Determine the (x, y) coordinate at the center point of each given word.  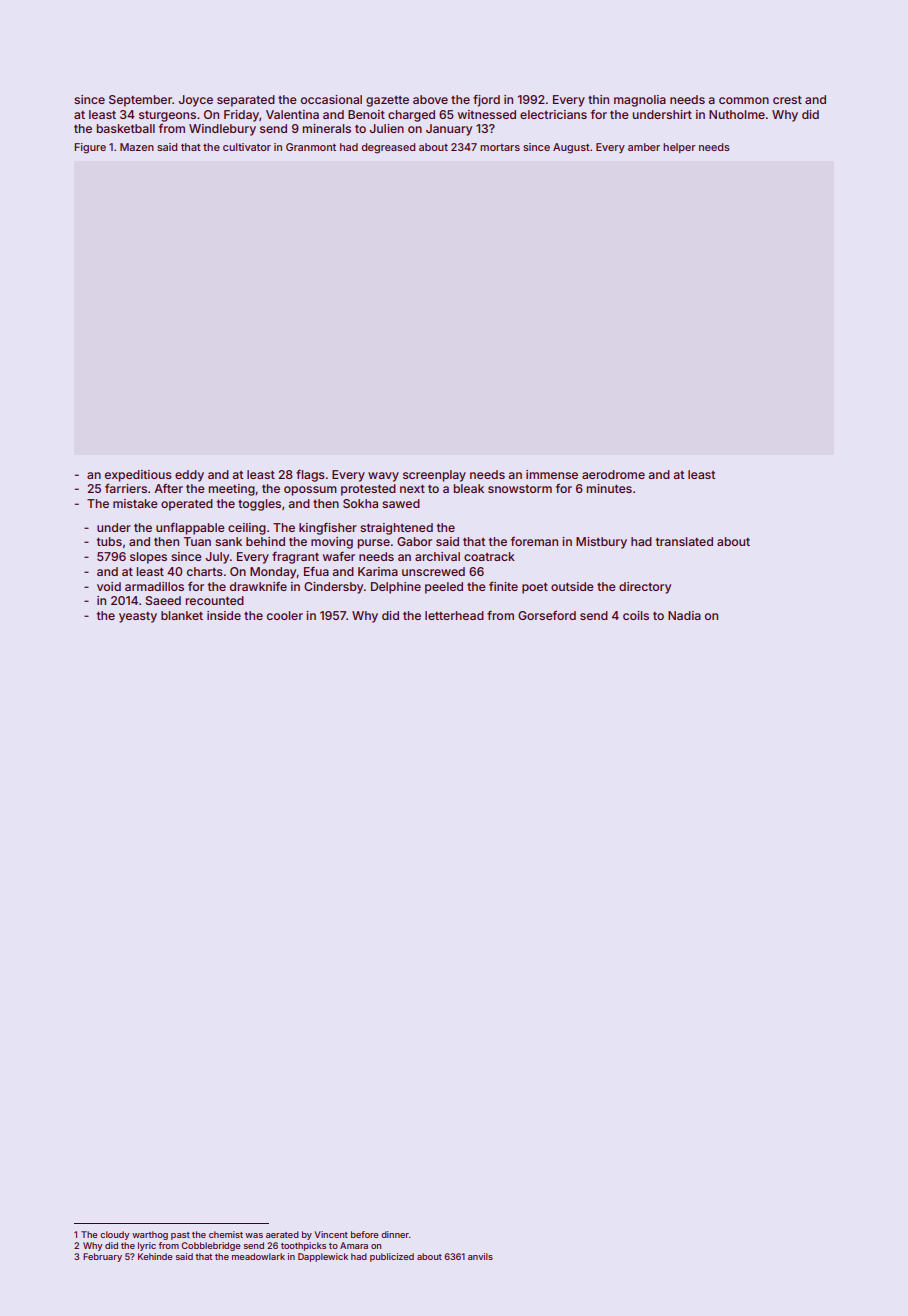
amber (644, 147)
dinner (395, 1234)
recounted (214, 600)
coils (636, 615)
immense (552, 474)
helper (679, 148)
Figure (90, 148)
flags (310, 475)
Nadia (684, 615)
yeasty (138, 617)
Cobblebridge (210, 1246)
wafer (339, 556)
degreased (388, 148)
